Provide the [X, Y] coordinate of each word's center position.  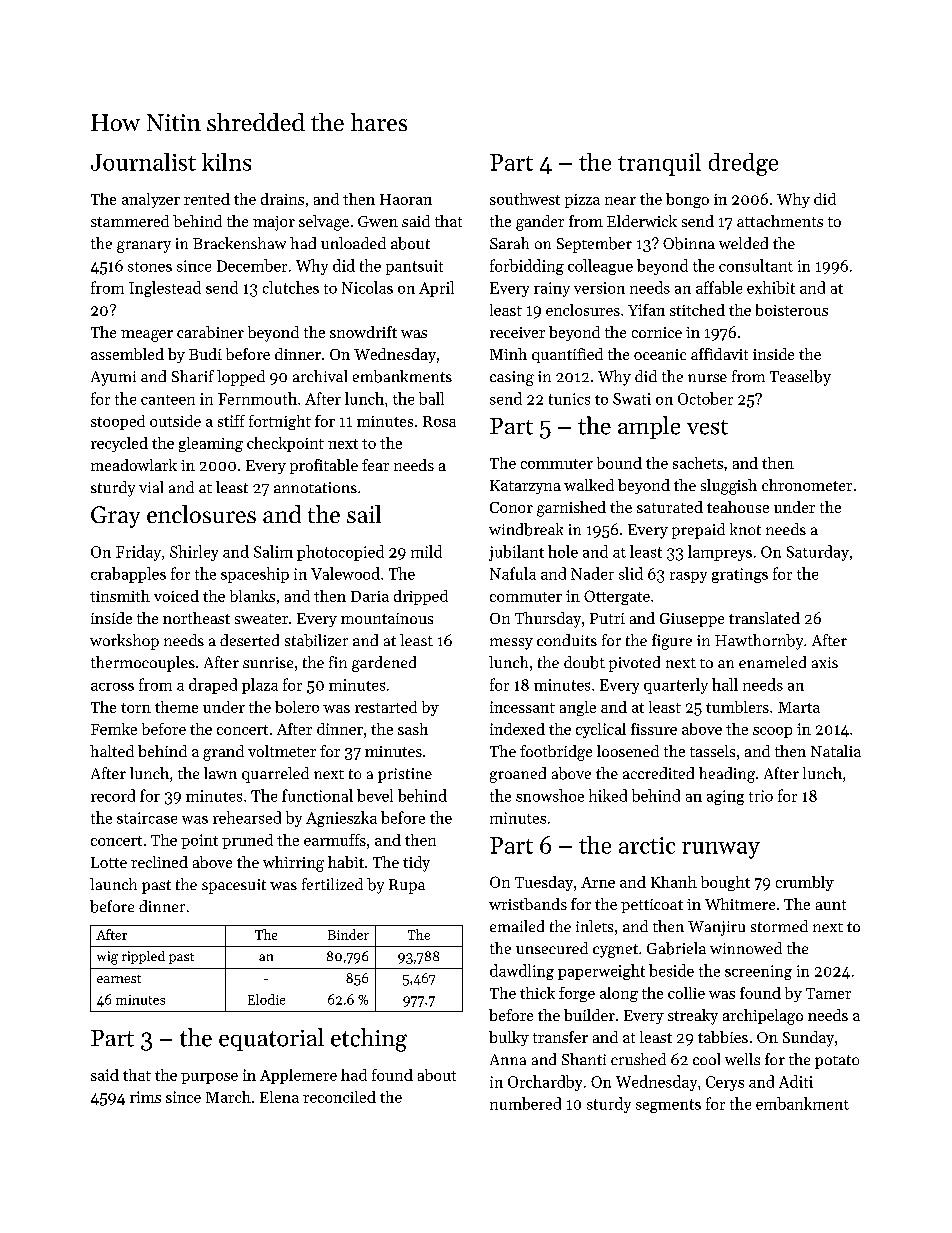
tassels [712, 751]
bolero [297, 707]
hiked [608, 795]
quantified [567, 355]
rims [145, 1097]
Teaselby [800, 378]
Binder [348, 934]
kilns [226, 162]
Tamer [828, 993]
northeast [196, 618]
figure [672, 642]
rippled [143, 957]
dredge [743, 164]
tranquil [659, 164]
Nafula [513, 573]
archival [320, 376]
